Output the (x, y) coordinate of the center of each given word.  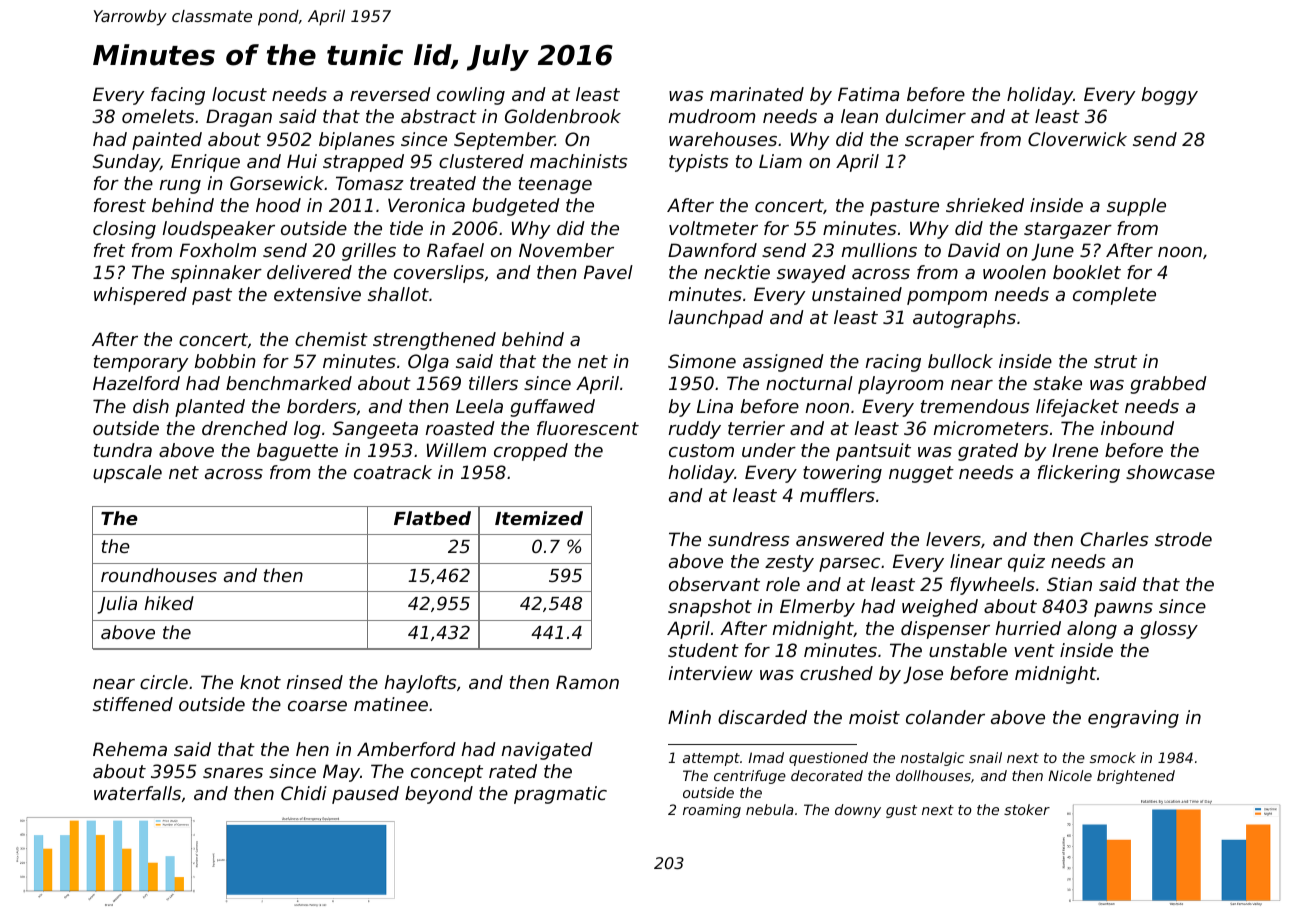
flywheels (992, 586)
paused (365, 795)
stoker (1027, 809)
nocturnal (809, 383)
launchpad (716, 319)
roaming (712, 811)
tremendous (975, 406)
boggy (1170, 96)
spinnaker (216, 274)
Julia (117, 605)
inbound (1137, 428)
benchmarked (289, 383)
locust (239, 94)
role (783, 584)
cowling (471, 96)
